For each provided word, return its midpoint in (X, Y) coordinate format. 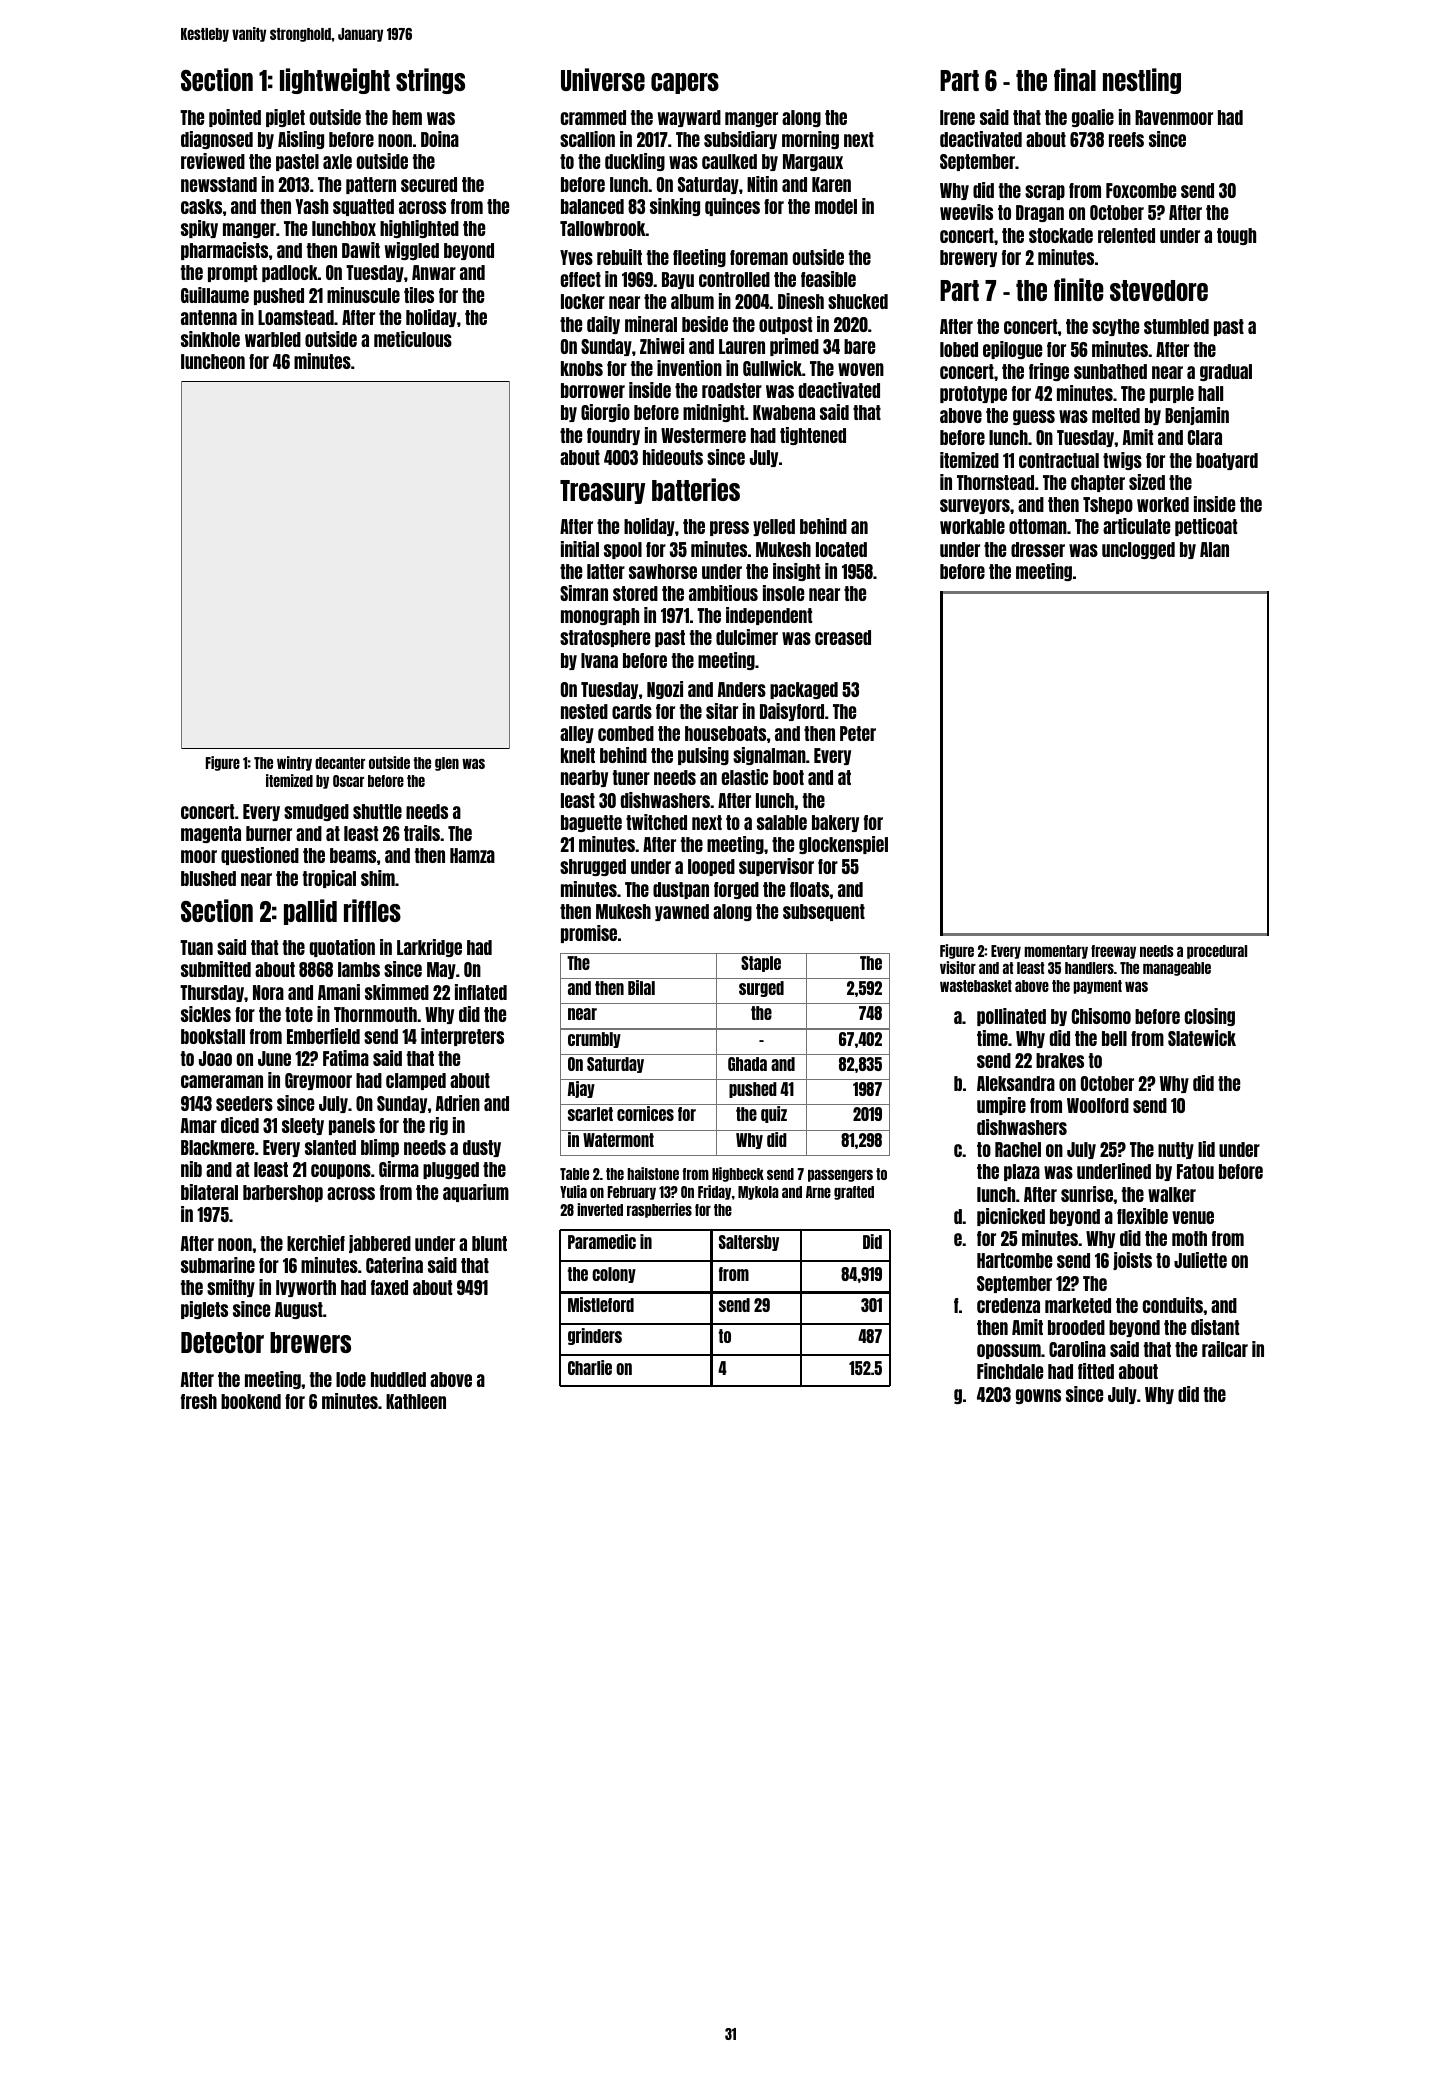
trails (422, 833)
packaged (804, 690)
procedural (1217, 952)
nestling (1142, 81)
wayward (689, 118)
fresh (199, 1401)
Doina (440, 139)
